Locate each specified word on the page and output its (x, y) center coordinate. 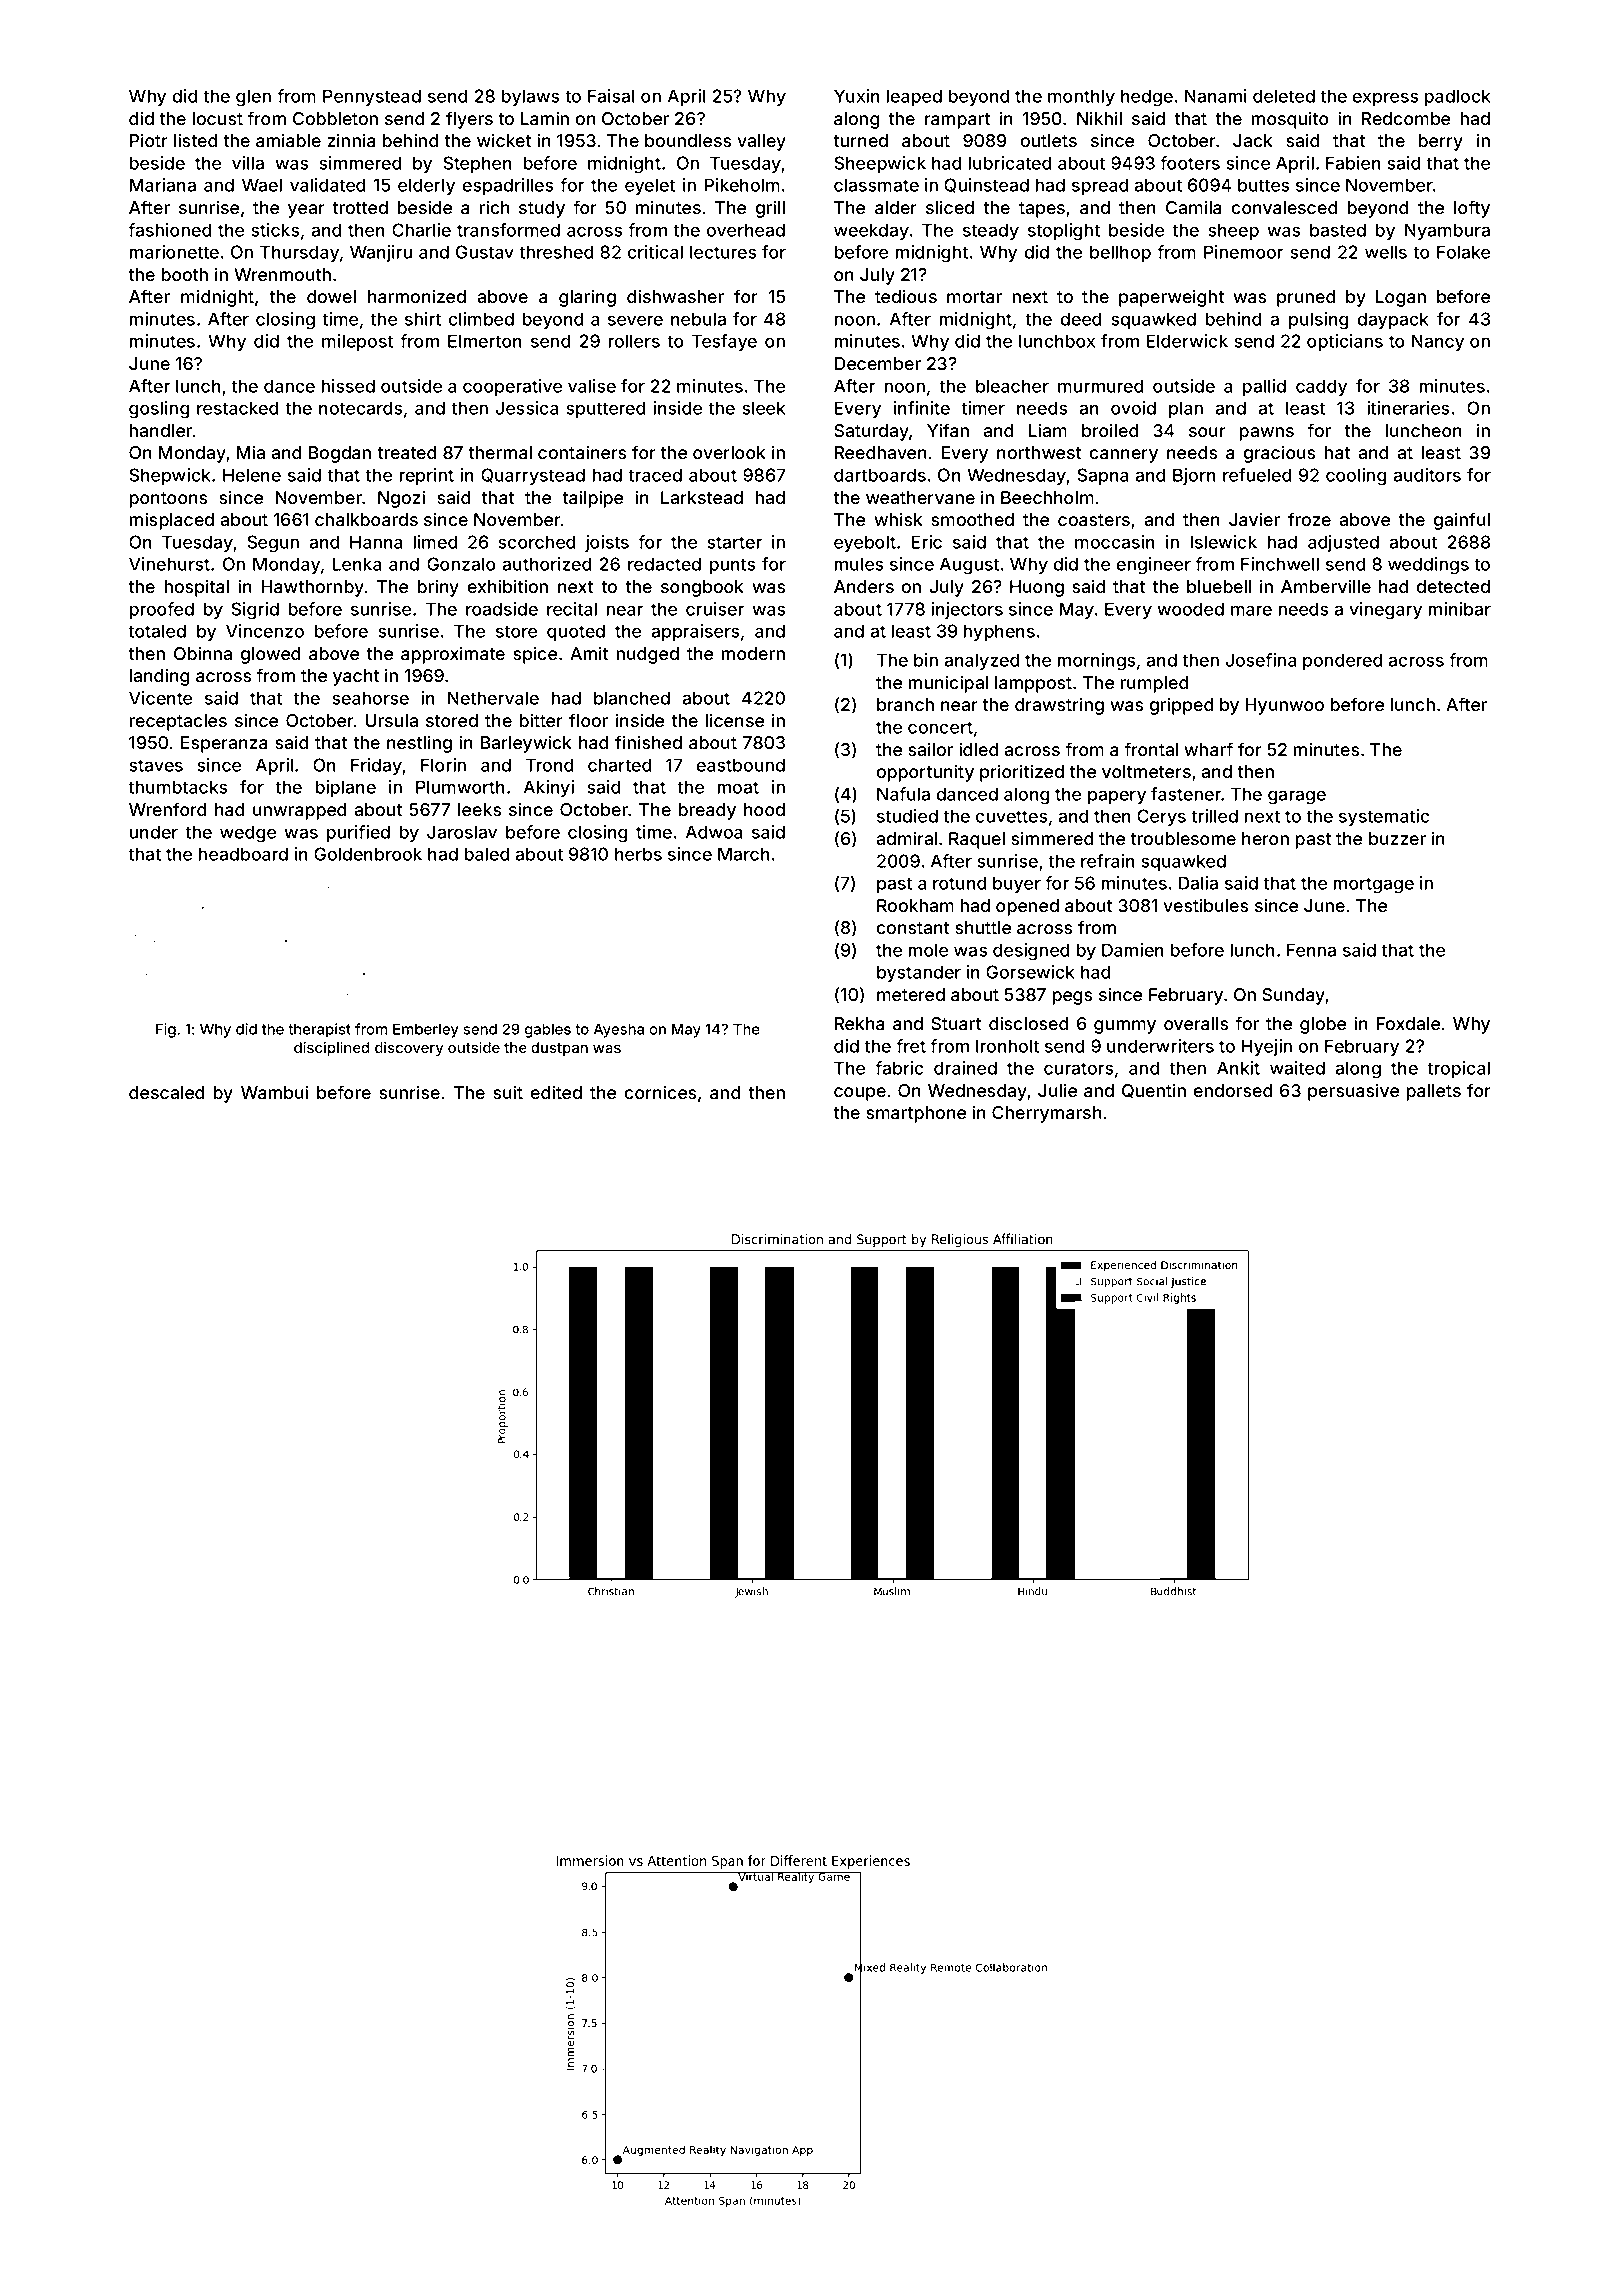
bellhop (1120, 253)
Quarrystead (533, 476)
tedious (906, 296)
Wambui (274, 1092)
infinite (922, 408)
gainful (1462, 521)
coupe (860, 1094)
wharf (1208, 749)
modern (753, 653)
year (306, 211)
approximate (453, 655)
